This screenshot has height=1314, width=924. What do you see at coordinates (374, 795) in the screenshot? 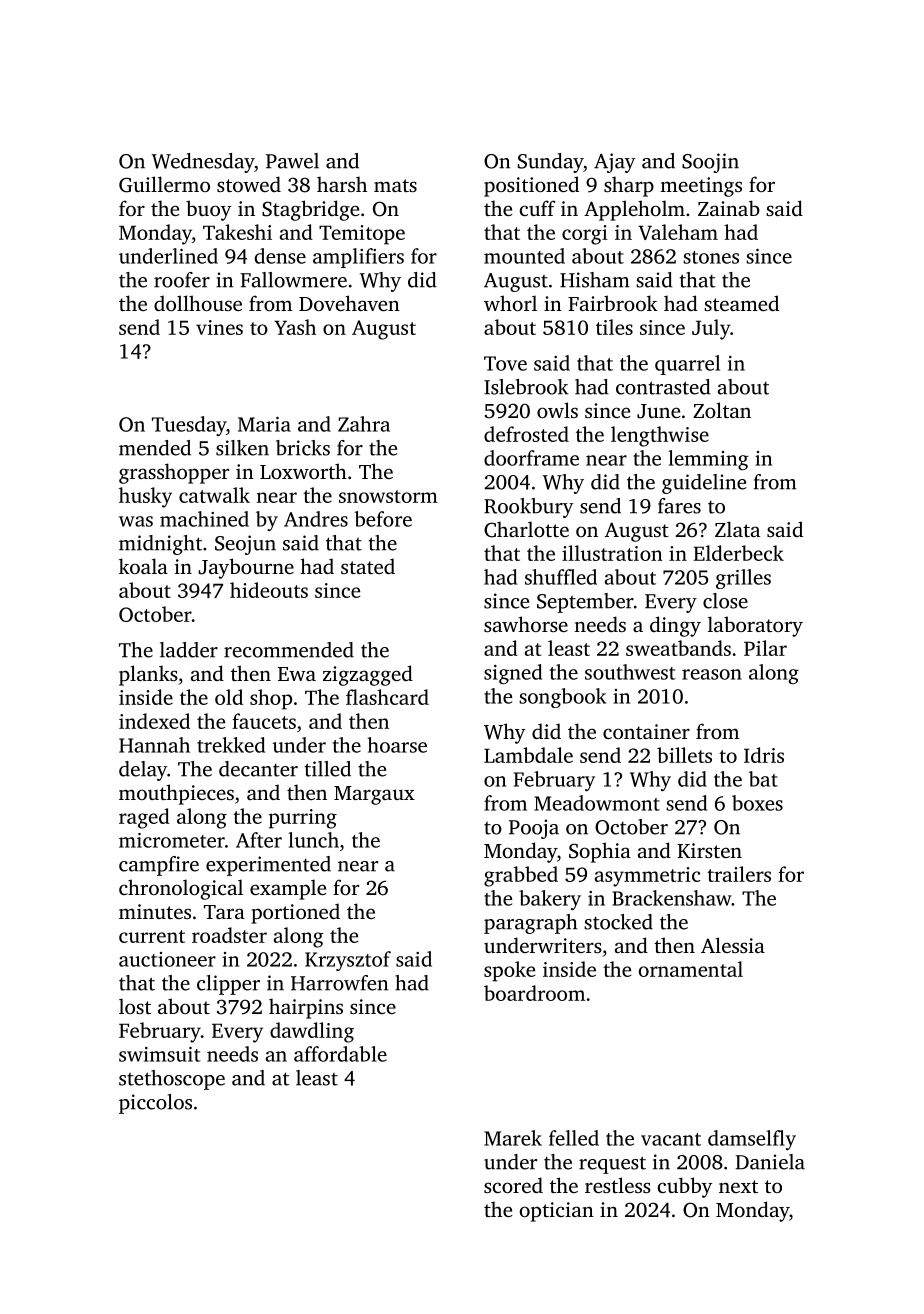
I see `Margaux` at bounding box center [374, 795].
